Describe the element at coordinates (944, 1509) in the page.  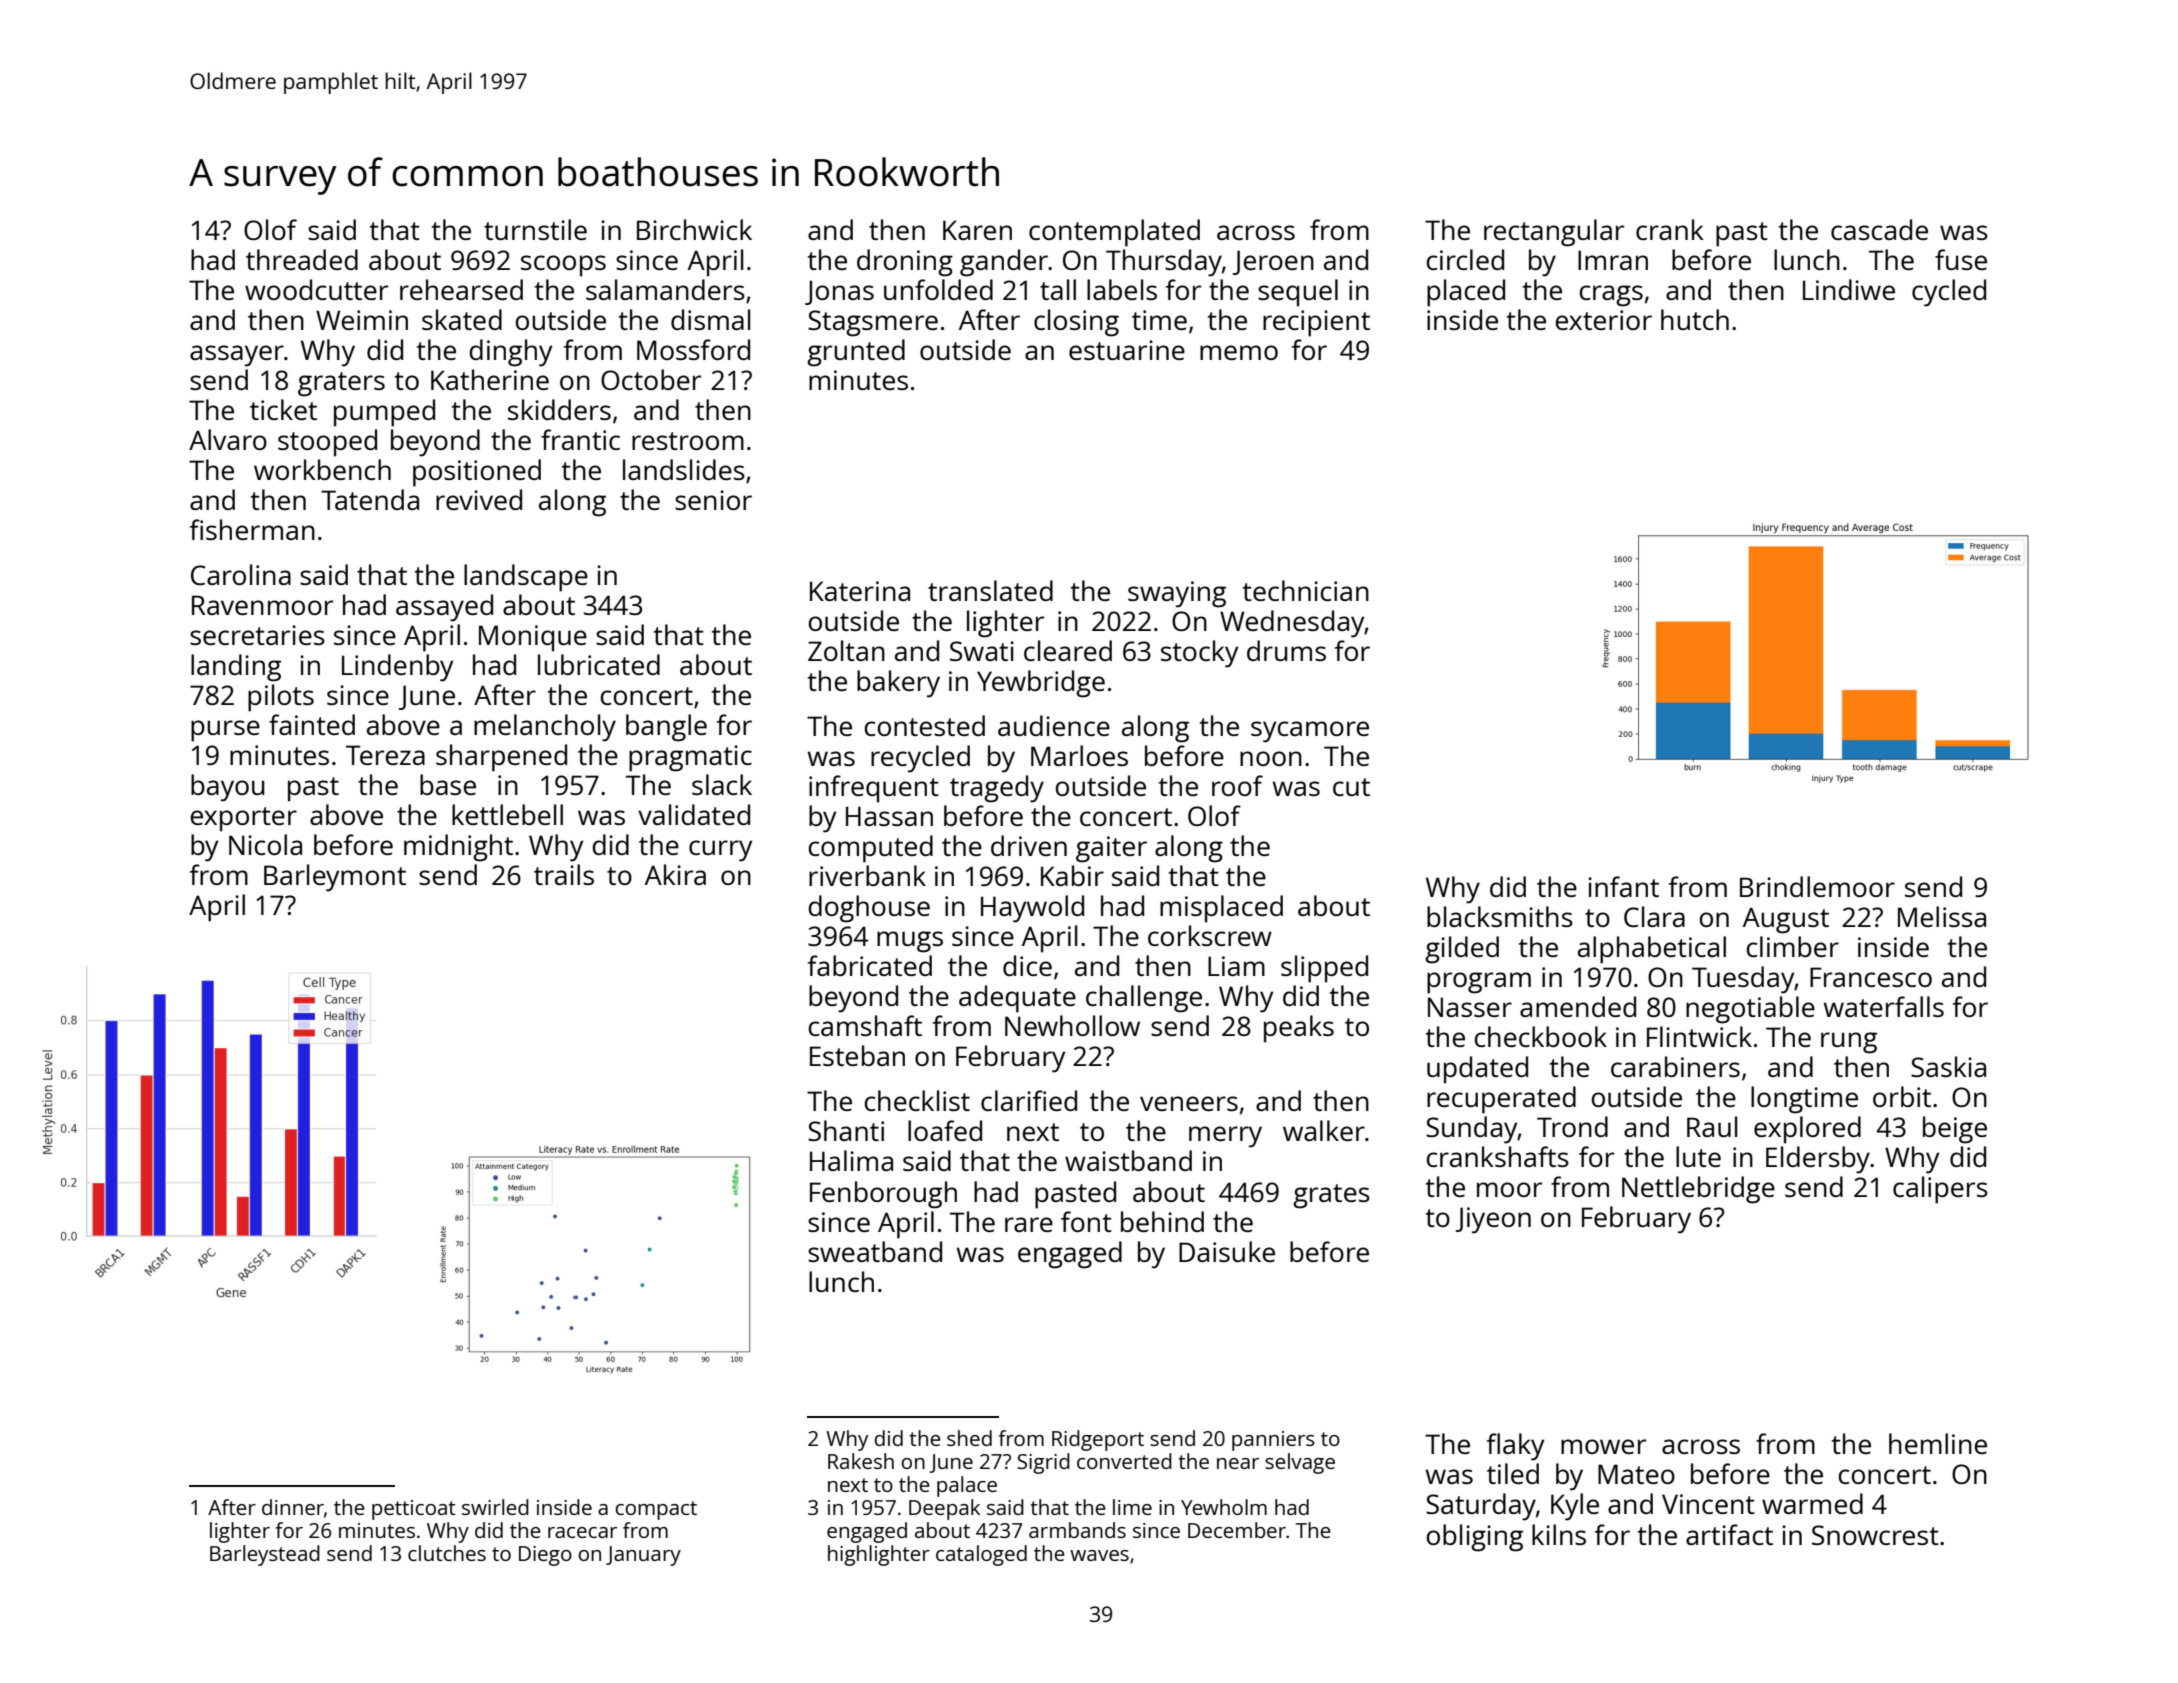
I see `Deepak` at that location.
